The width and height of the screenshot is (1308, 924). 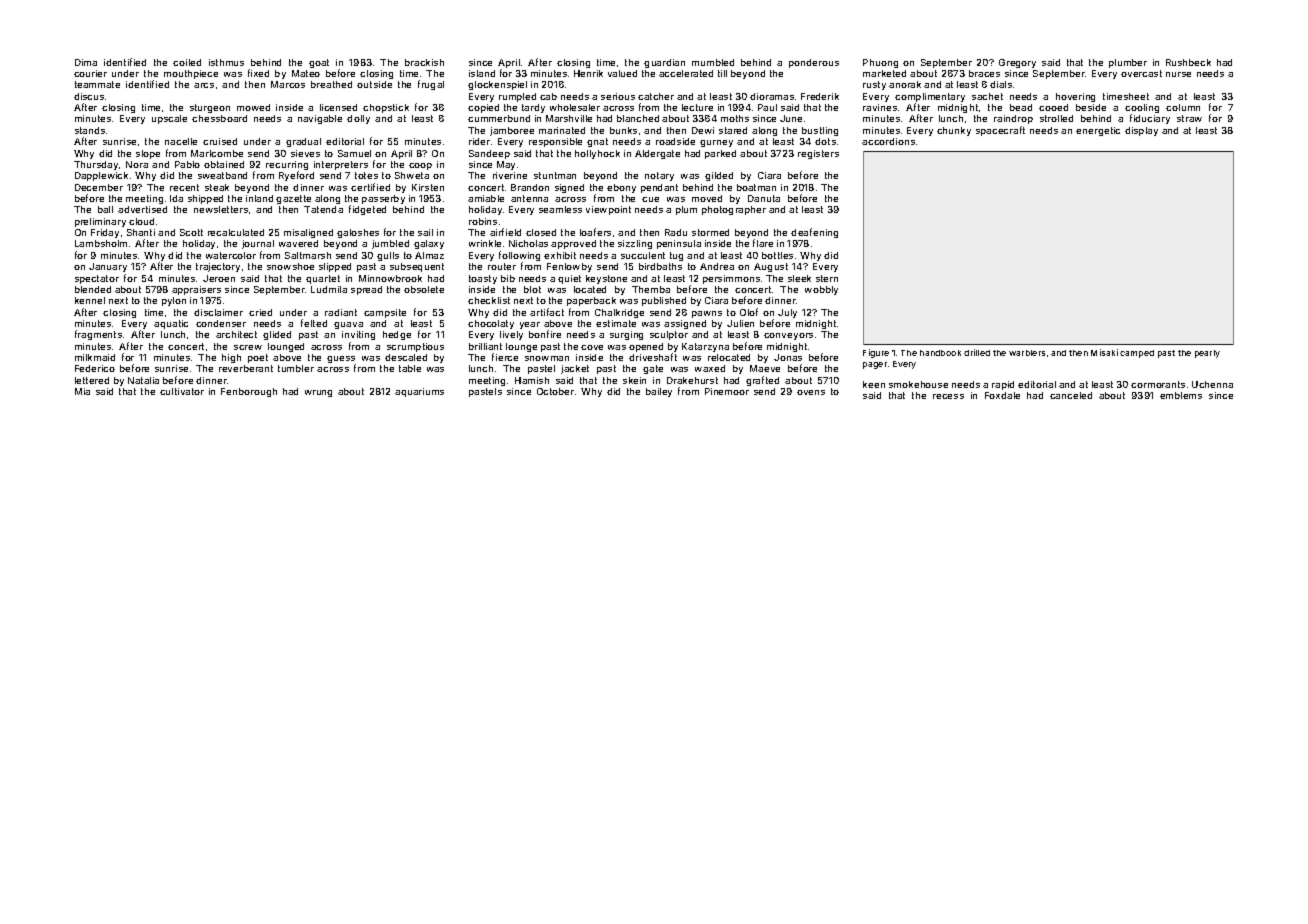 What do you see at coordinates (1075, 97) in the screenshot?
I see `hovering` at bounding box center [1075, 97].
